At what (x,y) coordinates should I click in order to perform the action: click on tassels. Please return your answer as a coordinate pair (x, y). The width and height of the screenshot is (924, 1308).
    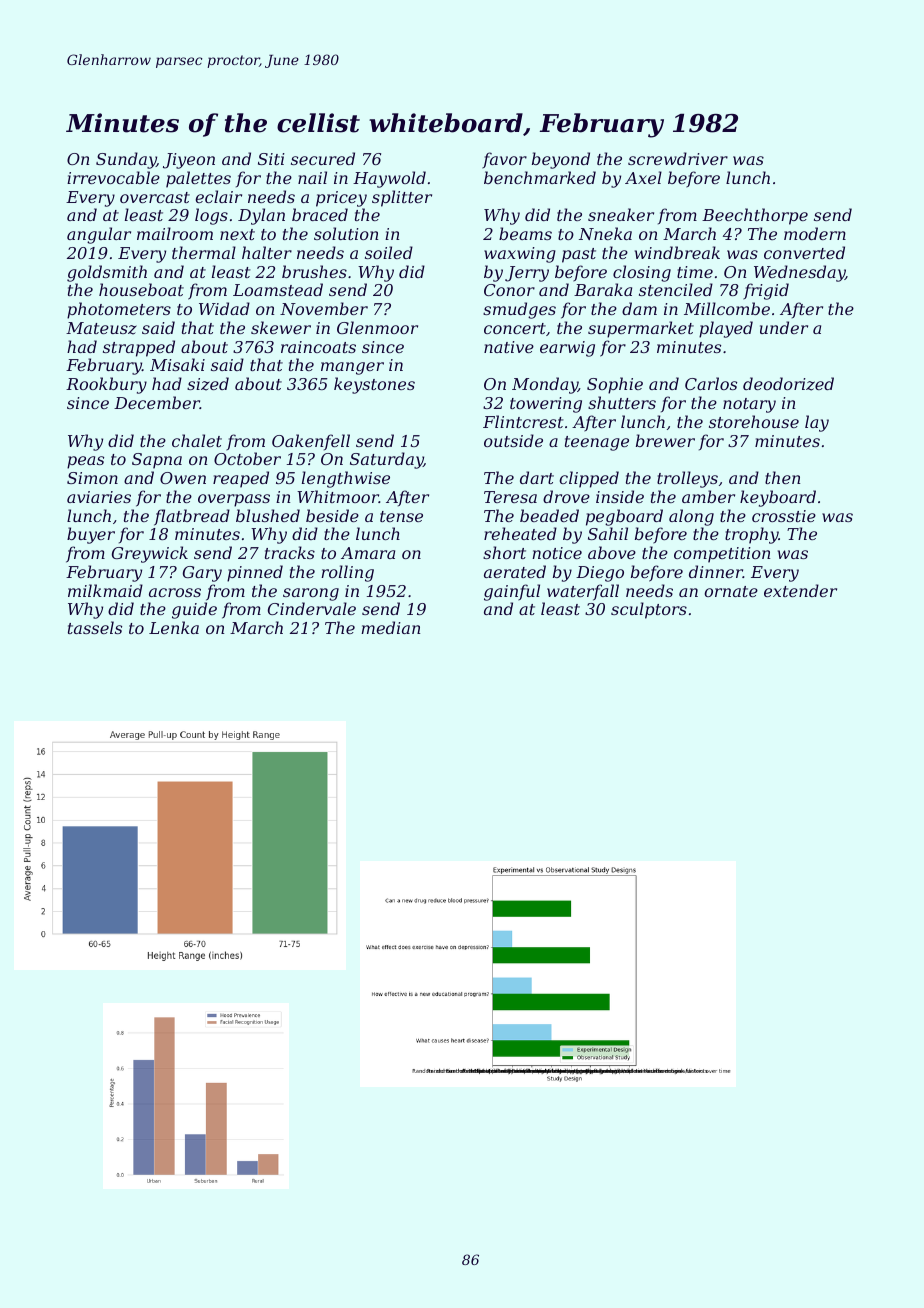
    Looking at the image, I should click on (95, 627).
